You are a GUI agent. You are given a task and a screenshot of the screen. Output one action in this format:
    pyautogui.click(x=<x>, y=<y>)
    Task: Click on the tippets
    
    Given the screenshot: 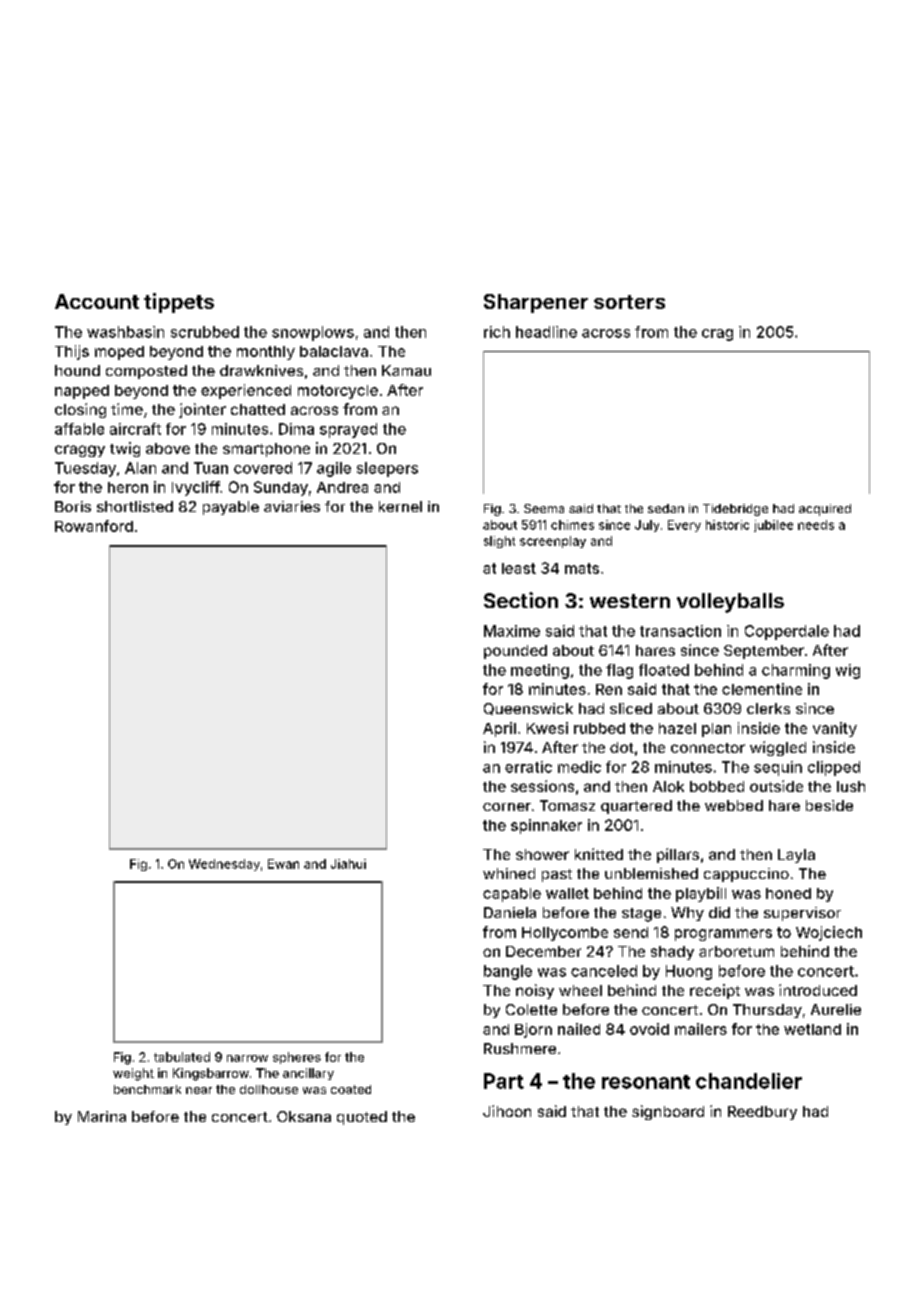 What is the action you would take?
    pyautogui.click(x=179, y=303)
